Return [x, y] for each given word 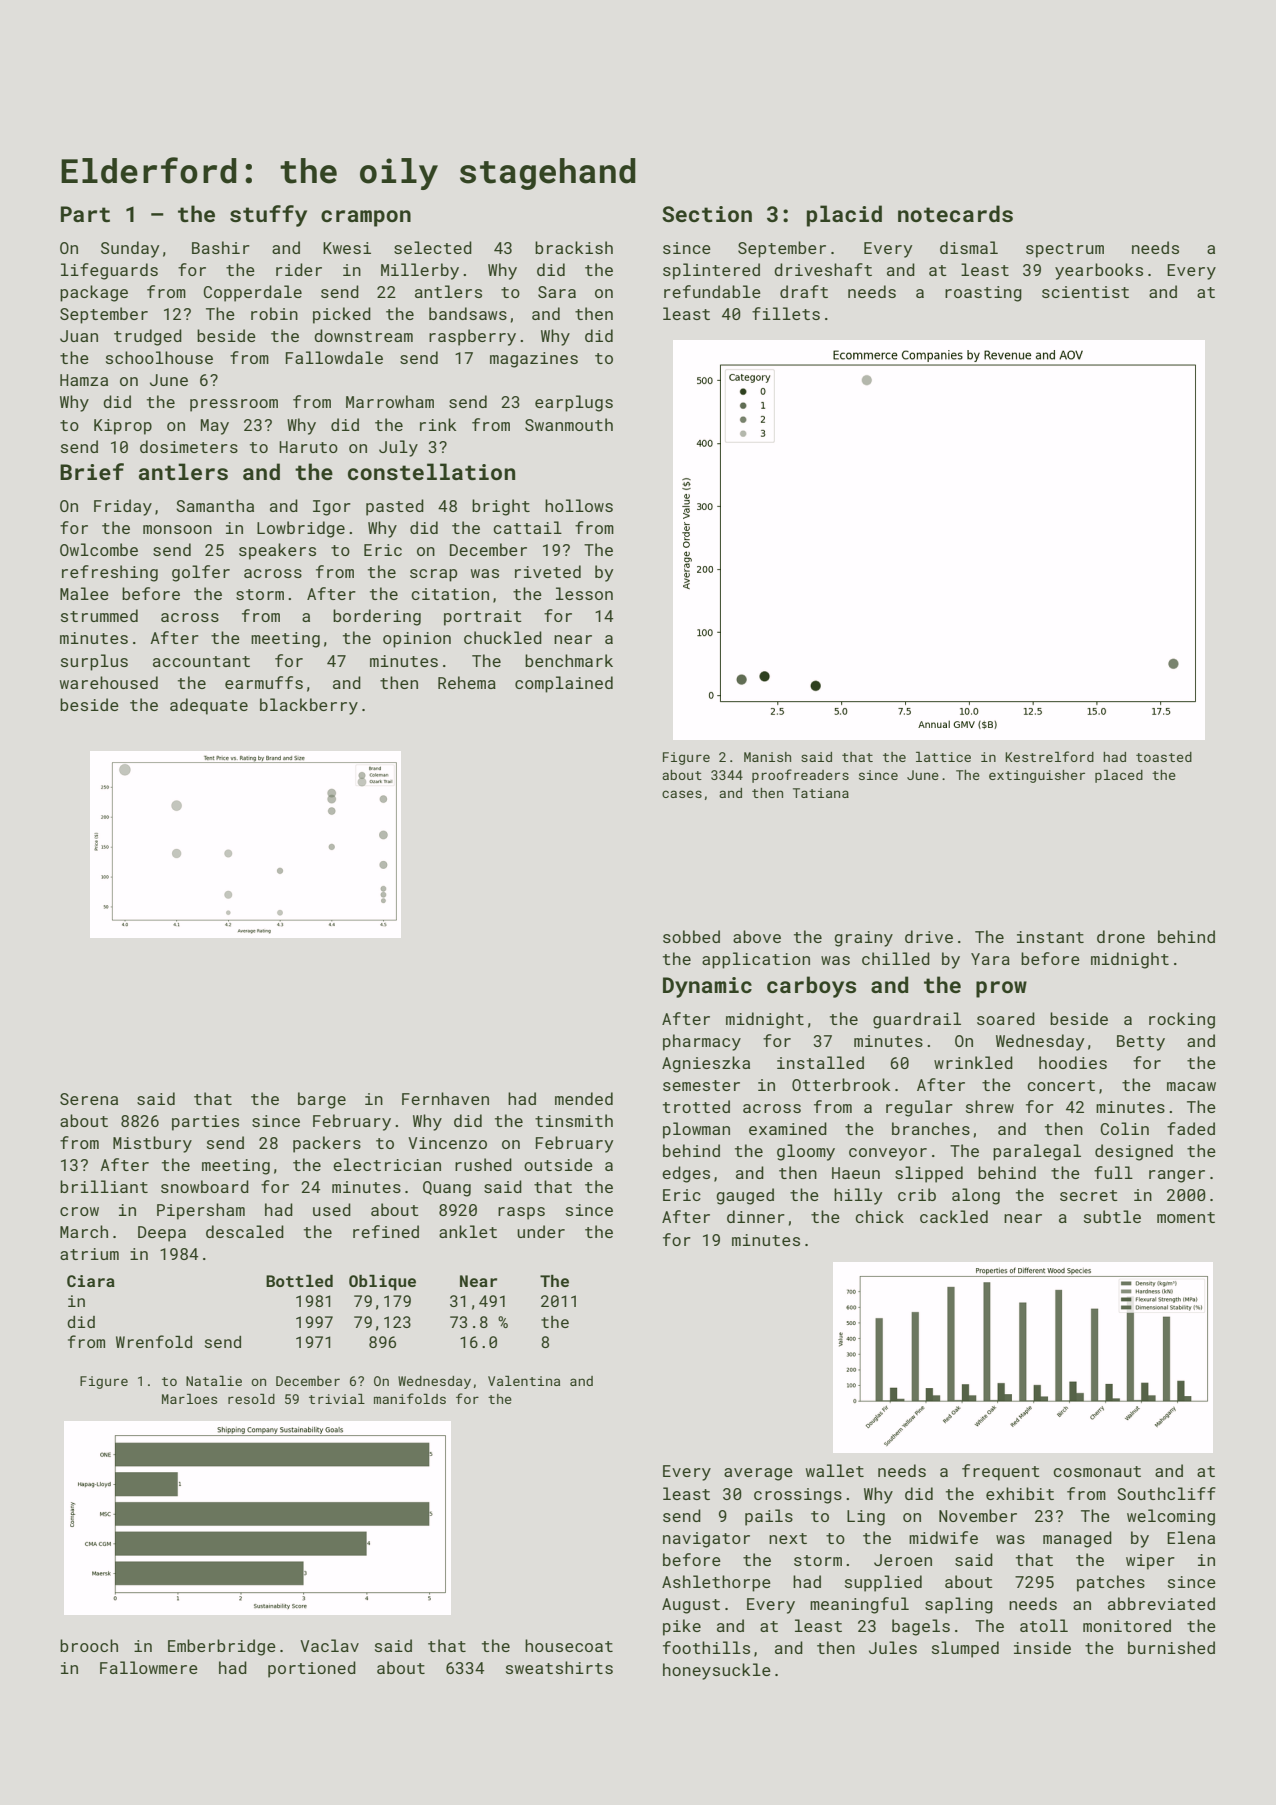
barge [322, 1100]
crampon [366, 218]
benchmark [569, 660]
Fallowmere [149, 1667]
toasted [1164, 757]
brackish [574, 247]
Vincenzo [447, 1143]
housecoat [569, 1645]
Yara [990, 959]
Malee [84, 593]
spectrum [1065, 250]
